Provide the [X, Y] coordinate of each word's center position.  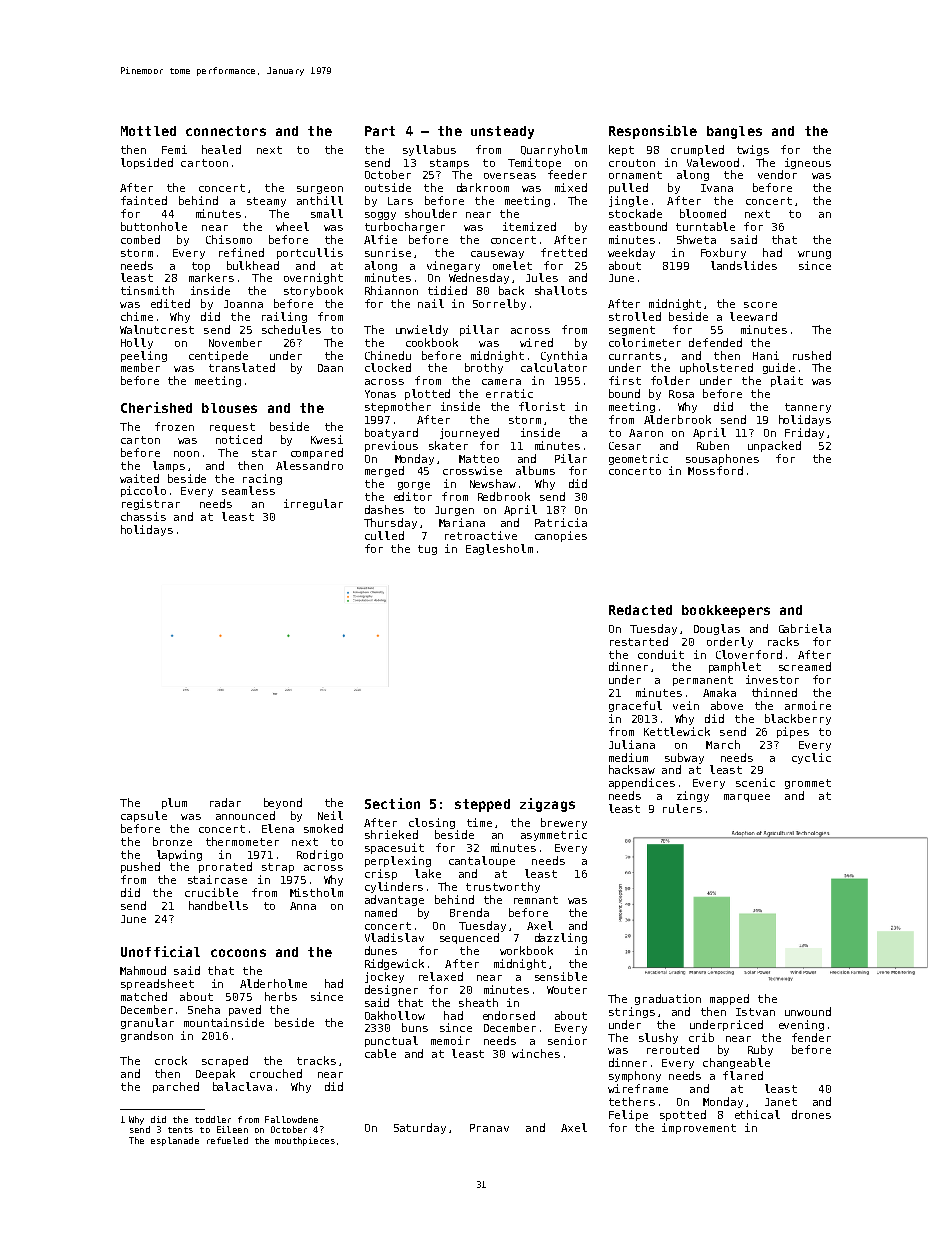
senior [567, 1040]
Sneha [204, 1009]
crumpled [697, 150]
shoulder [431, 213]
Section [392, 803]
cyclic [811, 758]
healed [221, 149]
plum [174, 803]
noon [186, 454]
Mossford [715, 470]
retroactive [481, 535]
